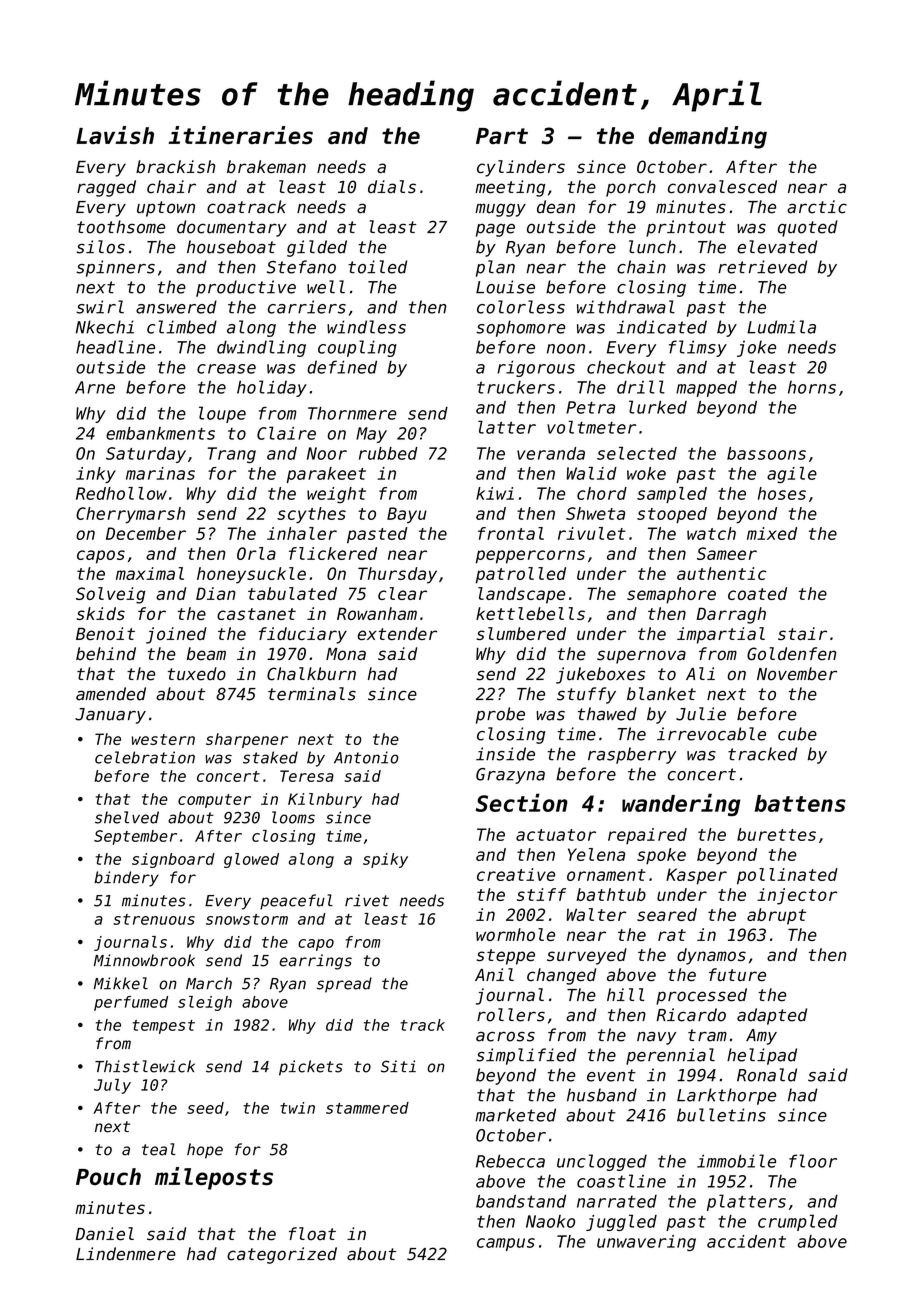  What do you see at coordinates (698, 348) in the image?
I see `flimsy` at bounding box center [698, 348].
